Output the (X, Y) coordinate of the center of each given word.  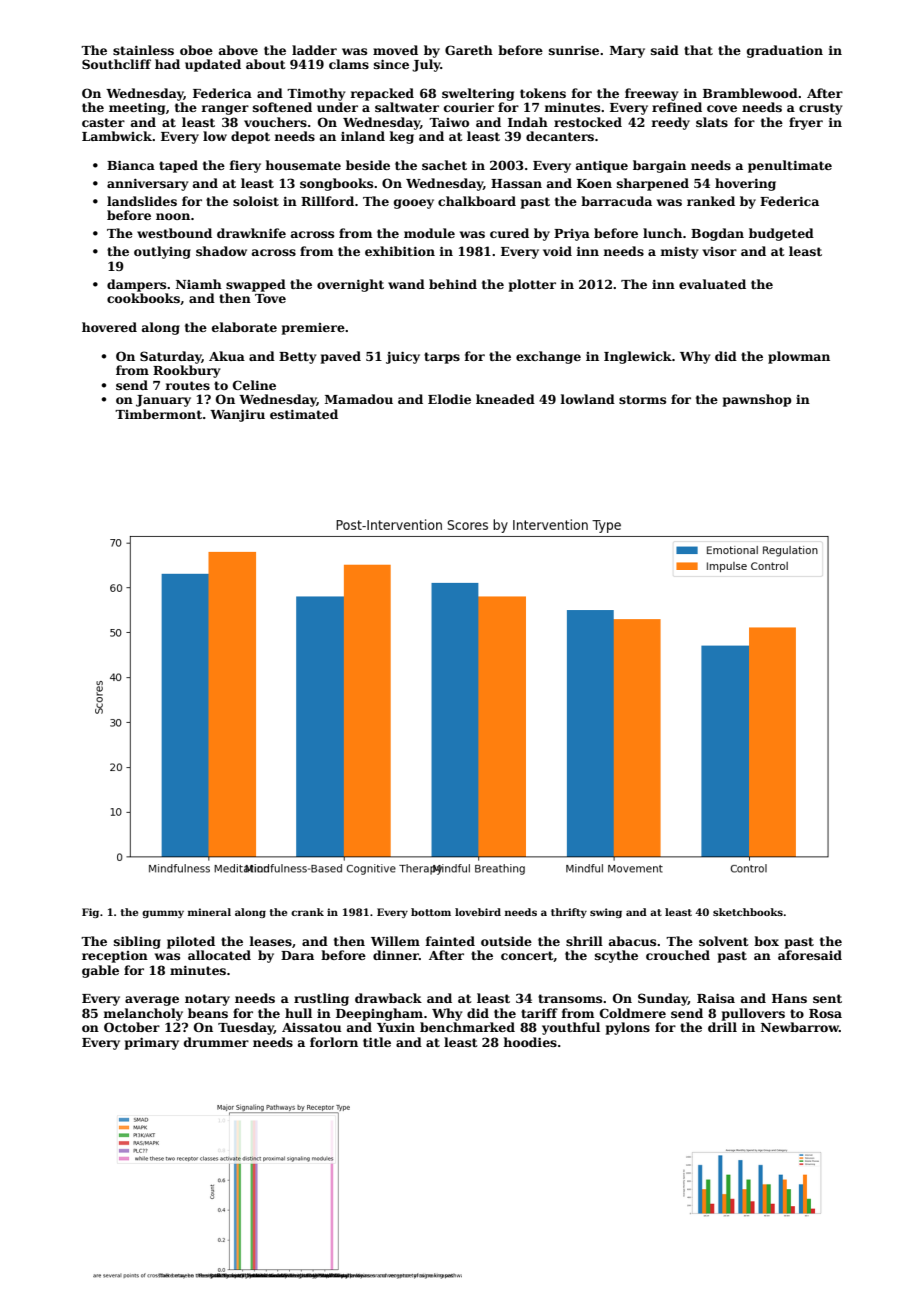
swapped (256, 285)
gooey (414, 204)
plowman (799, 357)
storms (642, 399)
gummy (163, 914)
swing (606, 913)
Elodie (449, 399)
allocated (219, 955)
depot (250, 137)
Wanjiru (237, 415)
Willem (395, 941)
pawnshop (757, 400)
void (557, 251)
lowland (587, 399)
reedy (670, 123)
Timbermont (158, 414)
